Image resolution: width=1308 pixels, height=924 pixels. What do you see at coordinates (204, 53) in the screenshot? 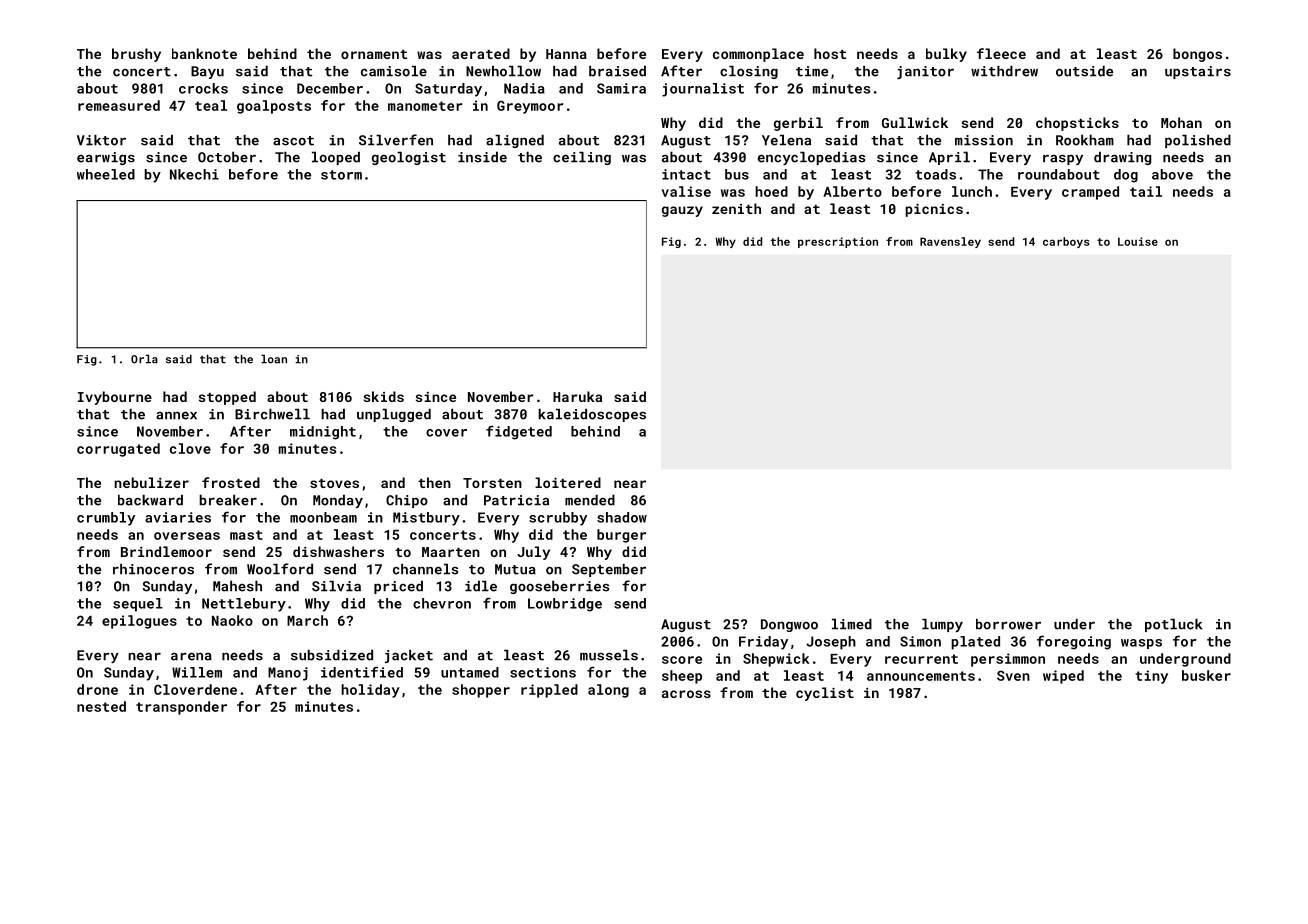
I see `banknote` at bounding box center [204, 53].
